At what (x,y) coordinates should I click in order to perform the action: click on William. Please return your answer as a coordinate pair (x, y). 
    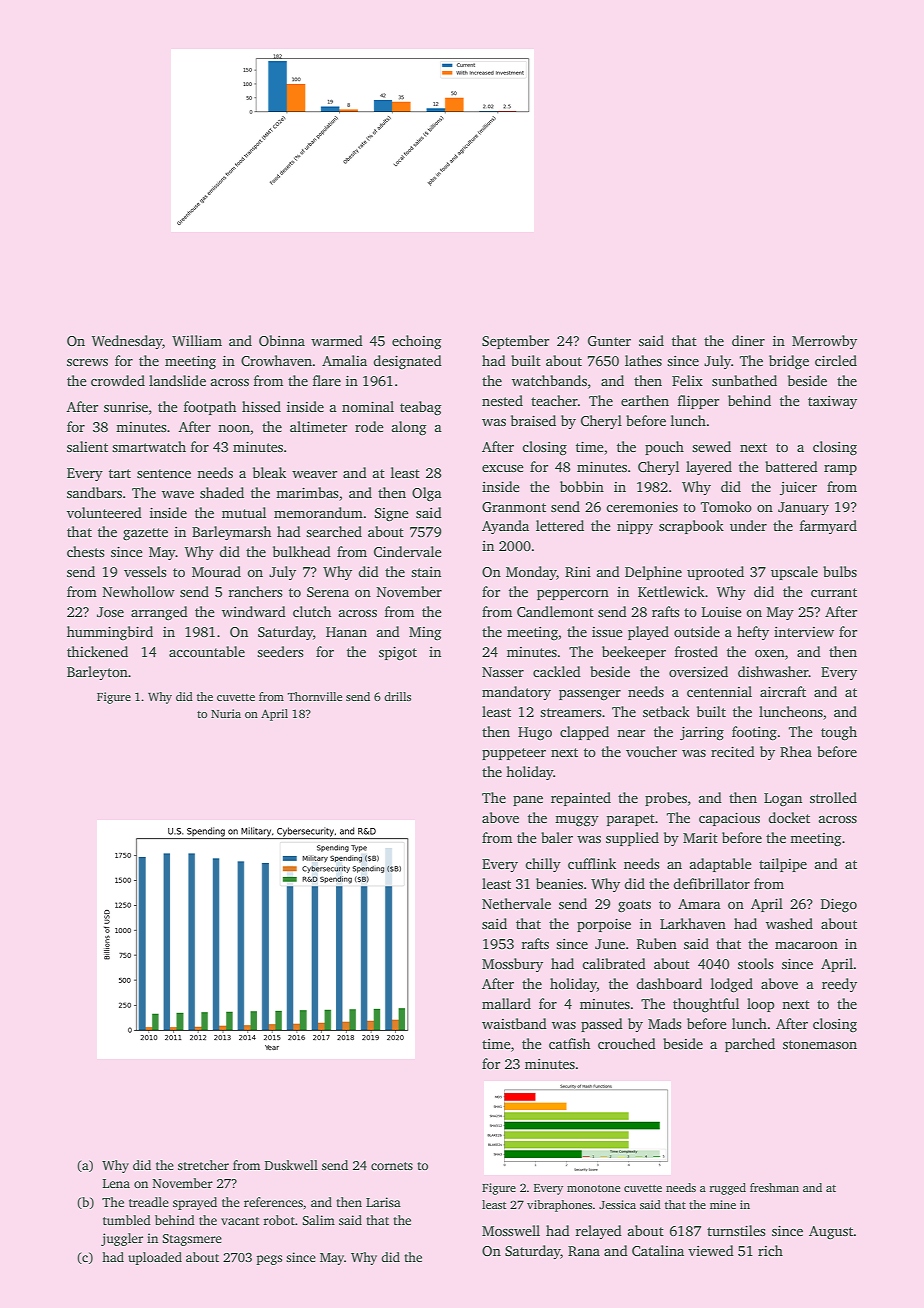
    Looking at the image, I should click on (197, 340).
